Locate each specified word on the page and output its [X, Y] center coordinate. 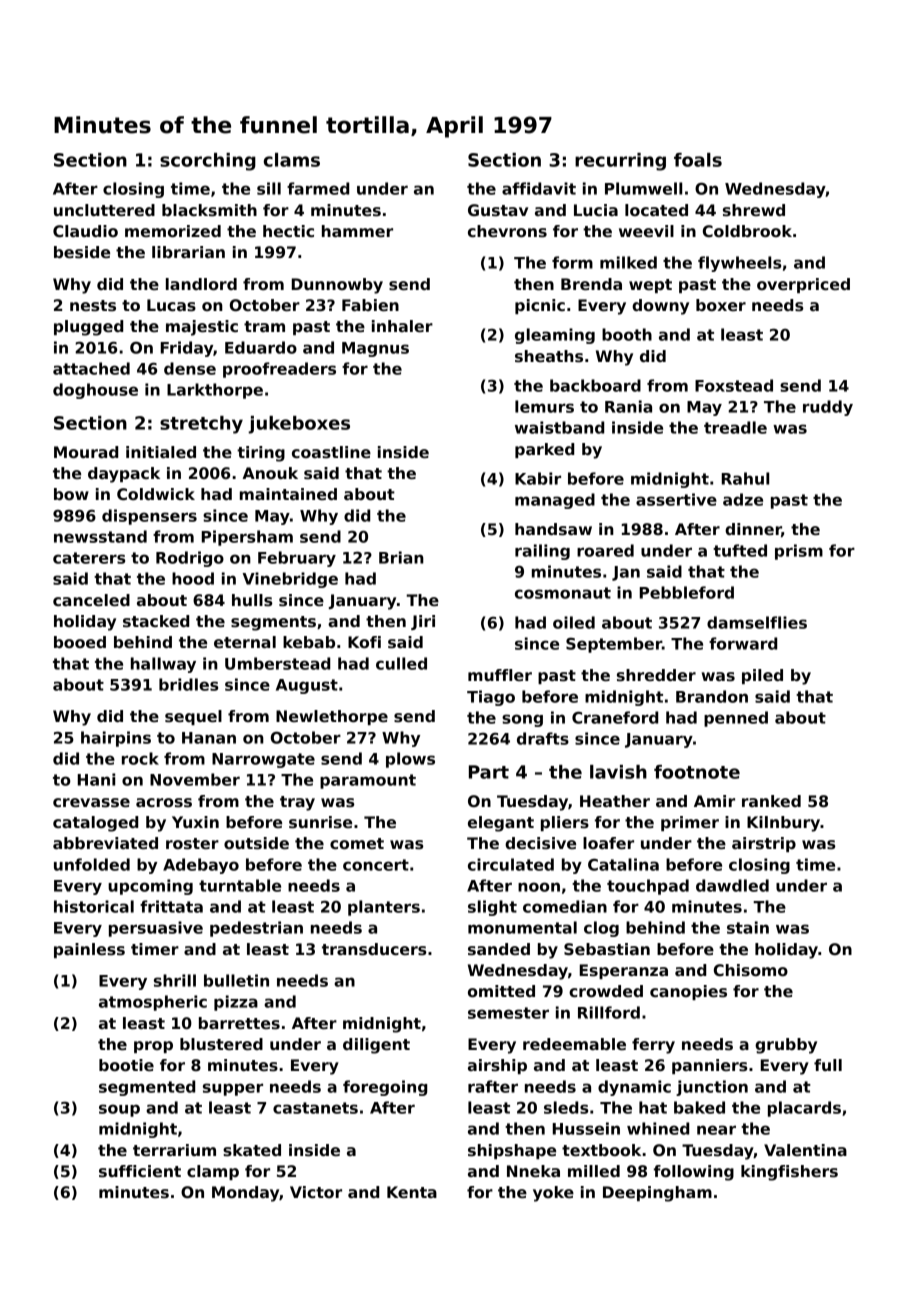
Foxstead [734, 385]
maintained [288, 494]
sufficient [140, 1171]
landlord [201, 284]
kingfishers [789, 1173]
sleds [566, 1107]
